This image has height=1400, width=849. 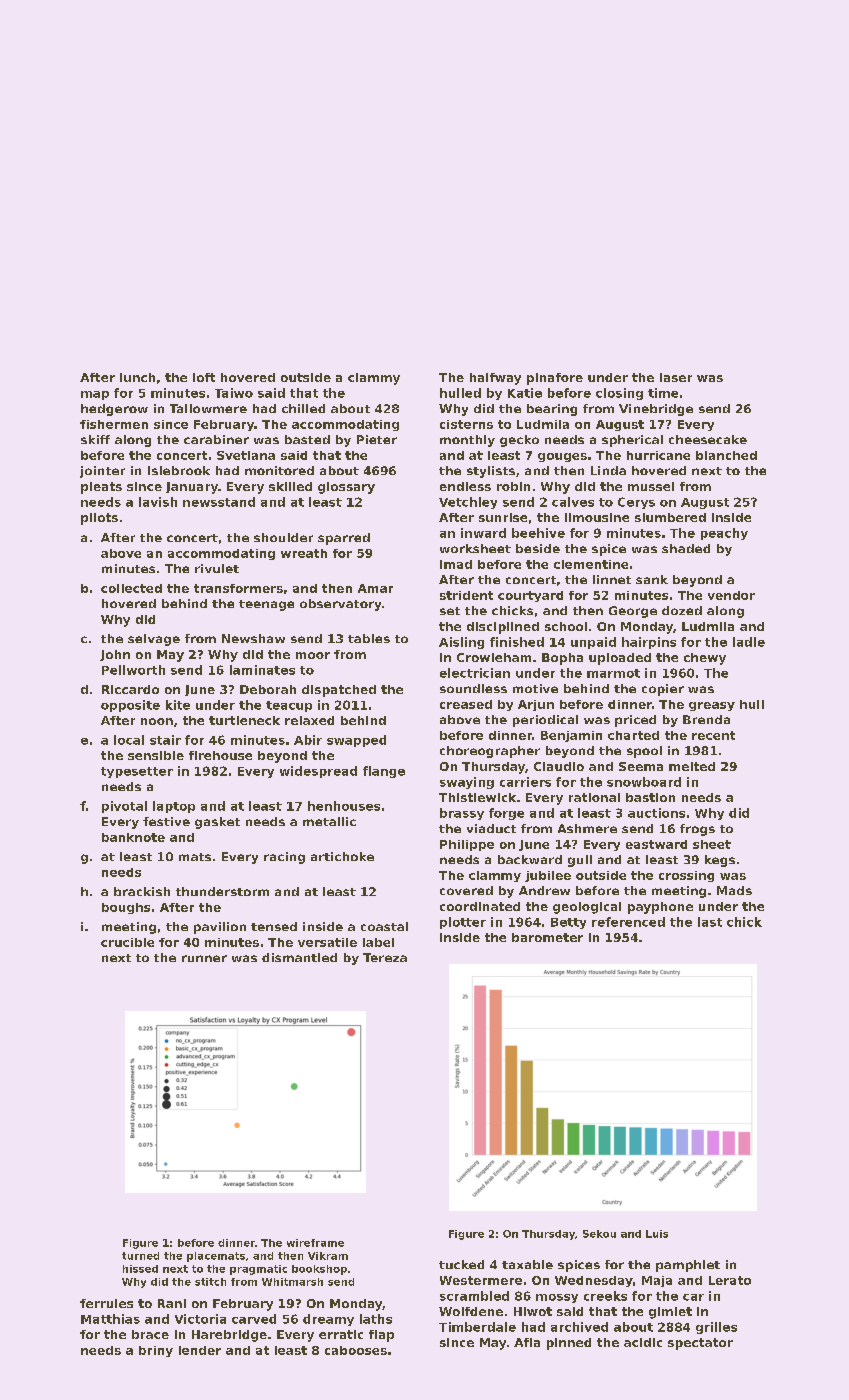 I want to click on wireframe, so click(x=315, y=1243).
